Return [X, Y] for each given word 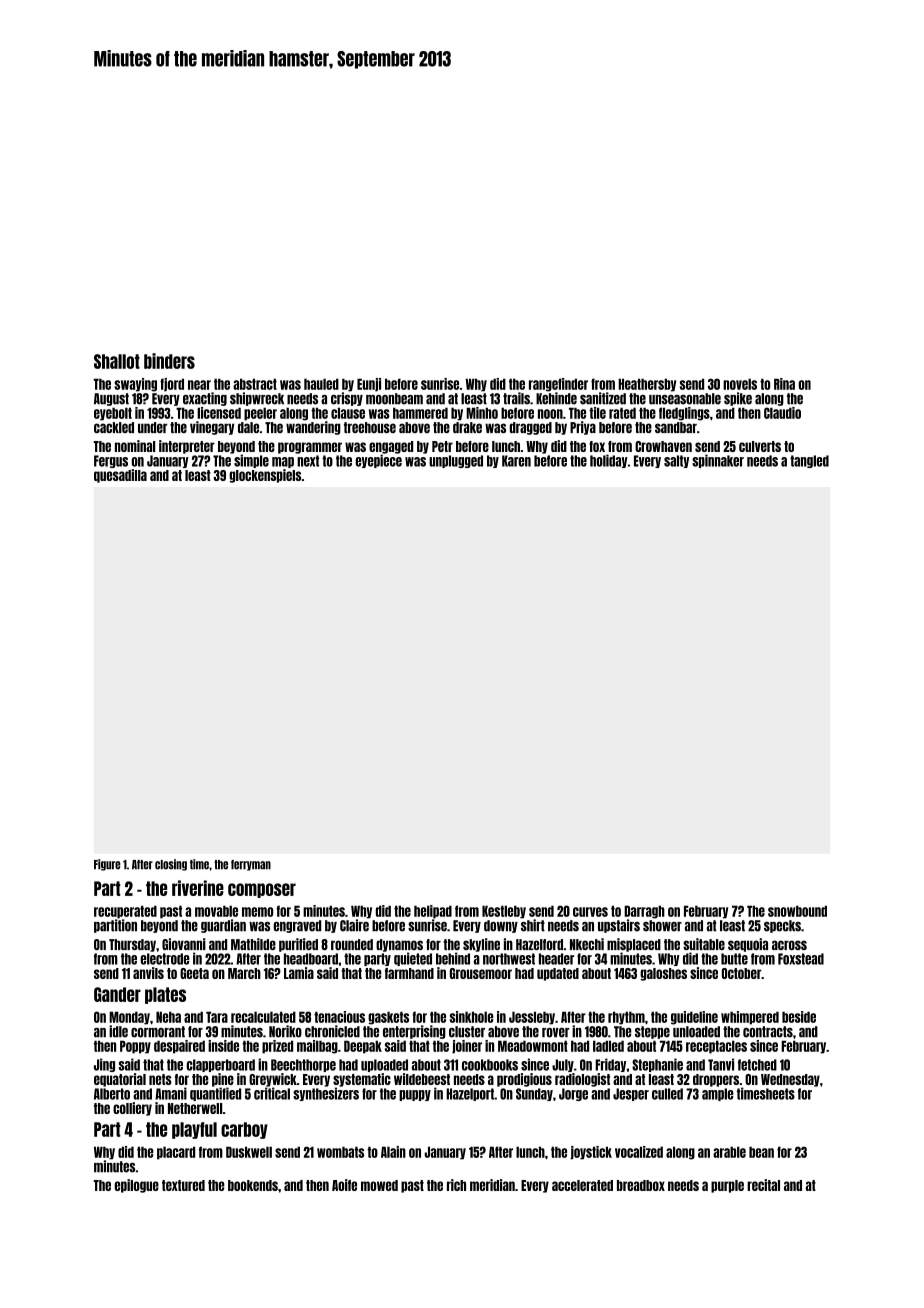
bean [761, 1152]
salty [676, 461]
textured [183, 1185]
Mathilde [253, 944]
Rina [784, 384]
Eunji [369, 385]
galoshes [663, 974]
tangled [809, 461]
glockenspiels [265, 476]
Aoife [344, 1185]
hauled [321, 384]
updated [558, 974]
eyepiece [378, 461]
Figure [107, 865]
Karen [516, 461]
